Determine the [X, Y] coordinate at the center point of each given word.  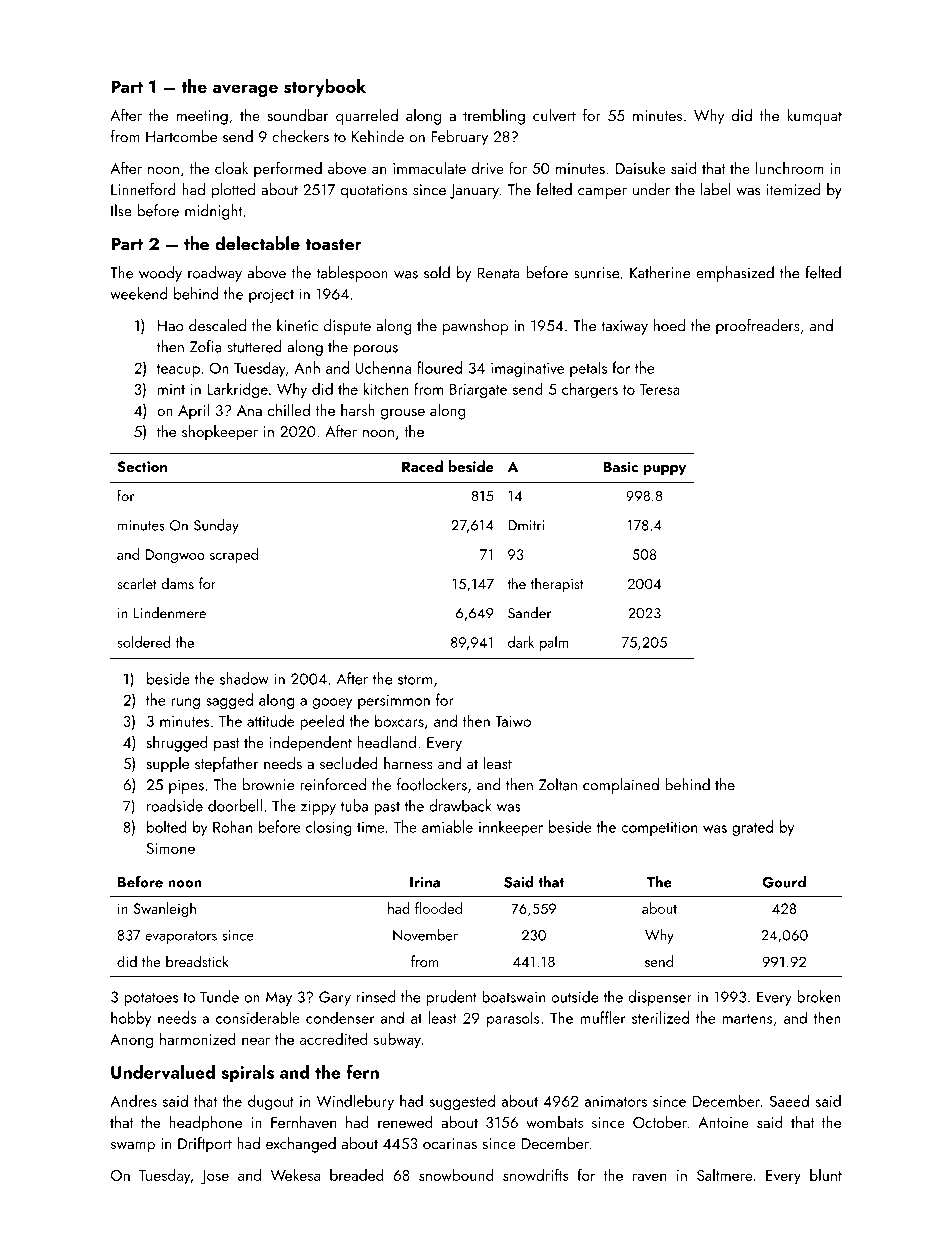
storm [415, 680]
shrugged [177, 744]
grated [752, 828]
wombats [554, 1122]
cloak [231, 168]
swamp [133, 1147]
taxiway [624, 327]
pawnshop [475, 327]
